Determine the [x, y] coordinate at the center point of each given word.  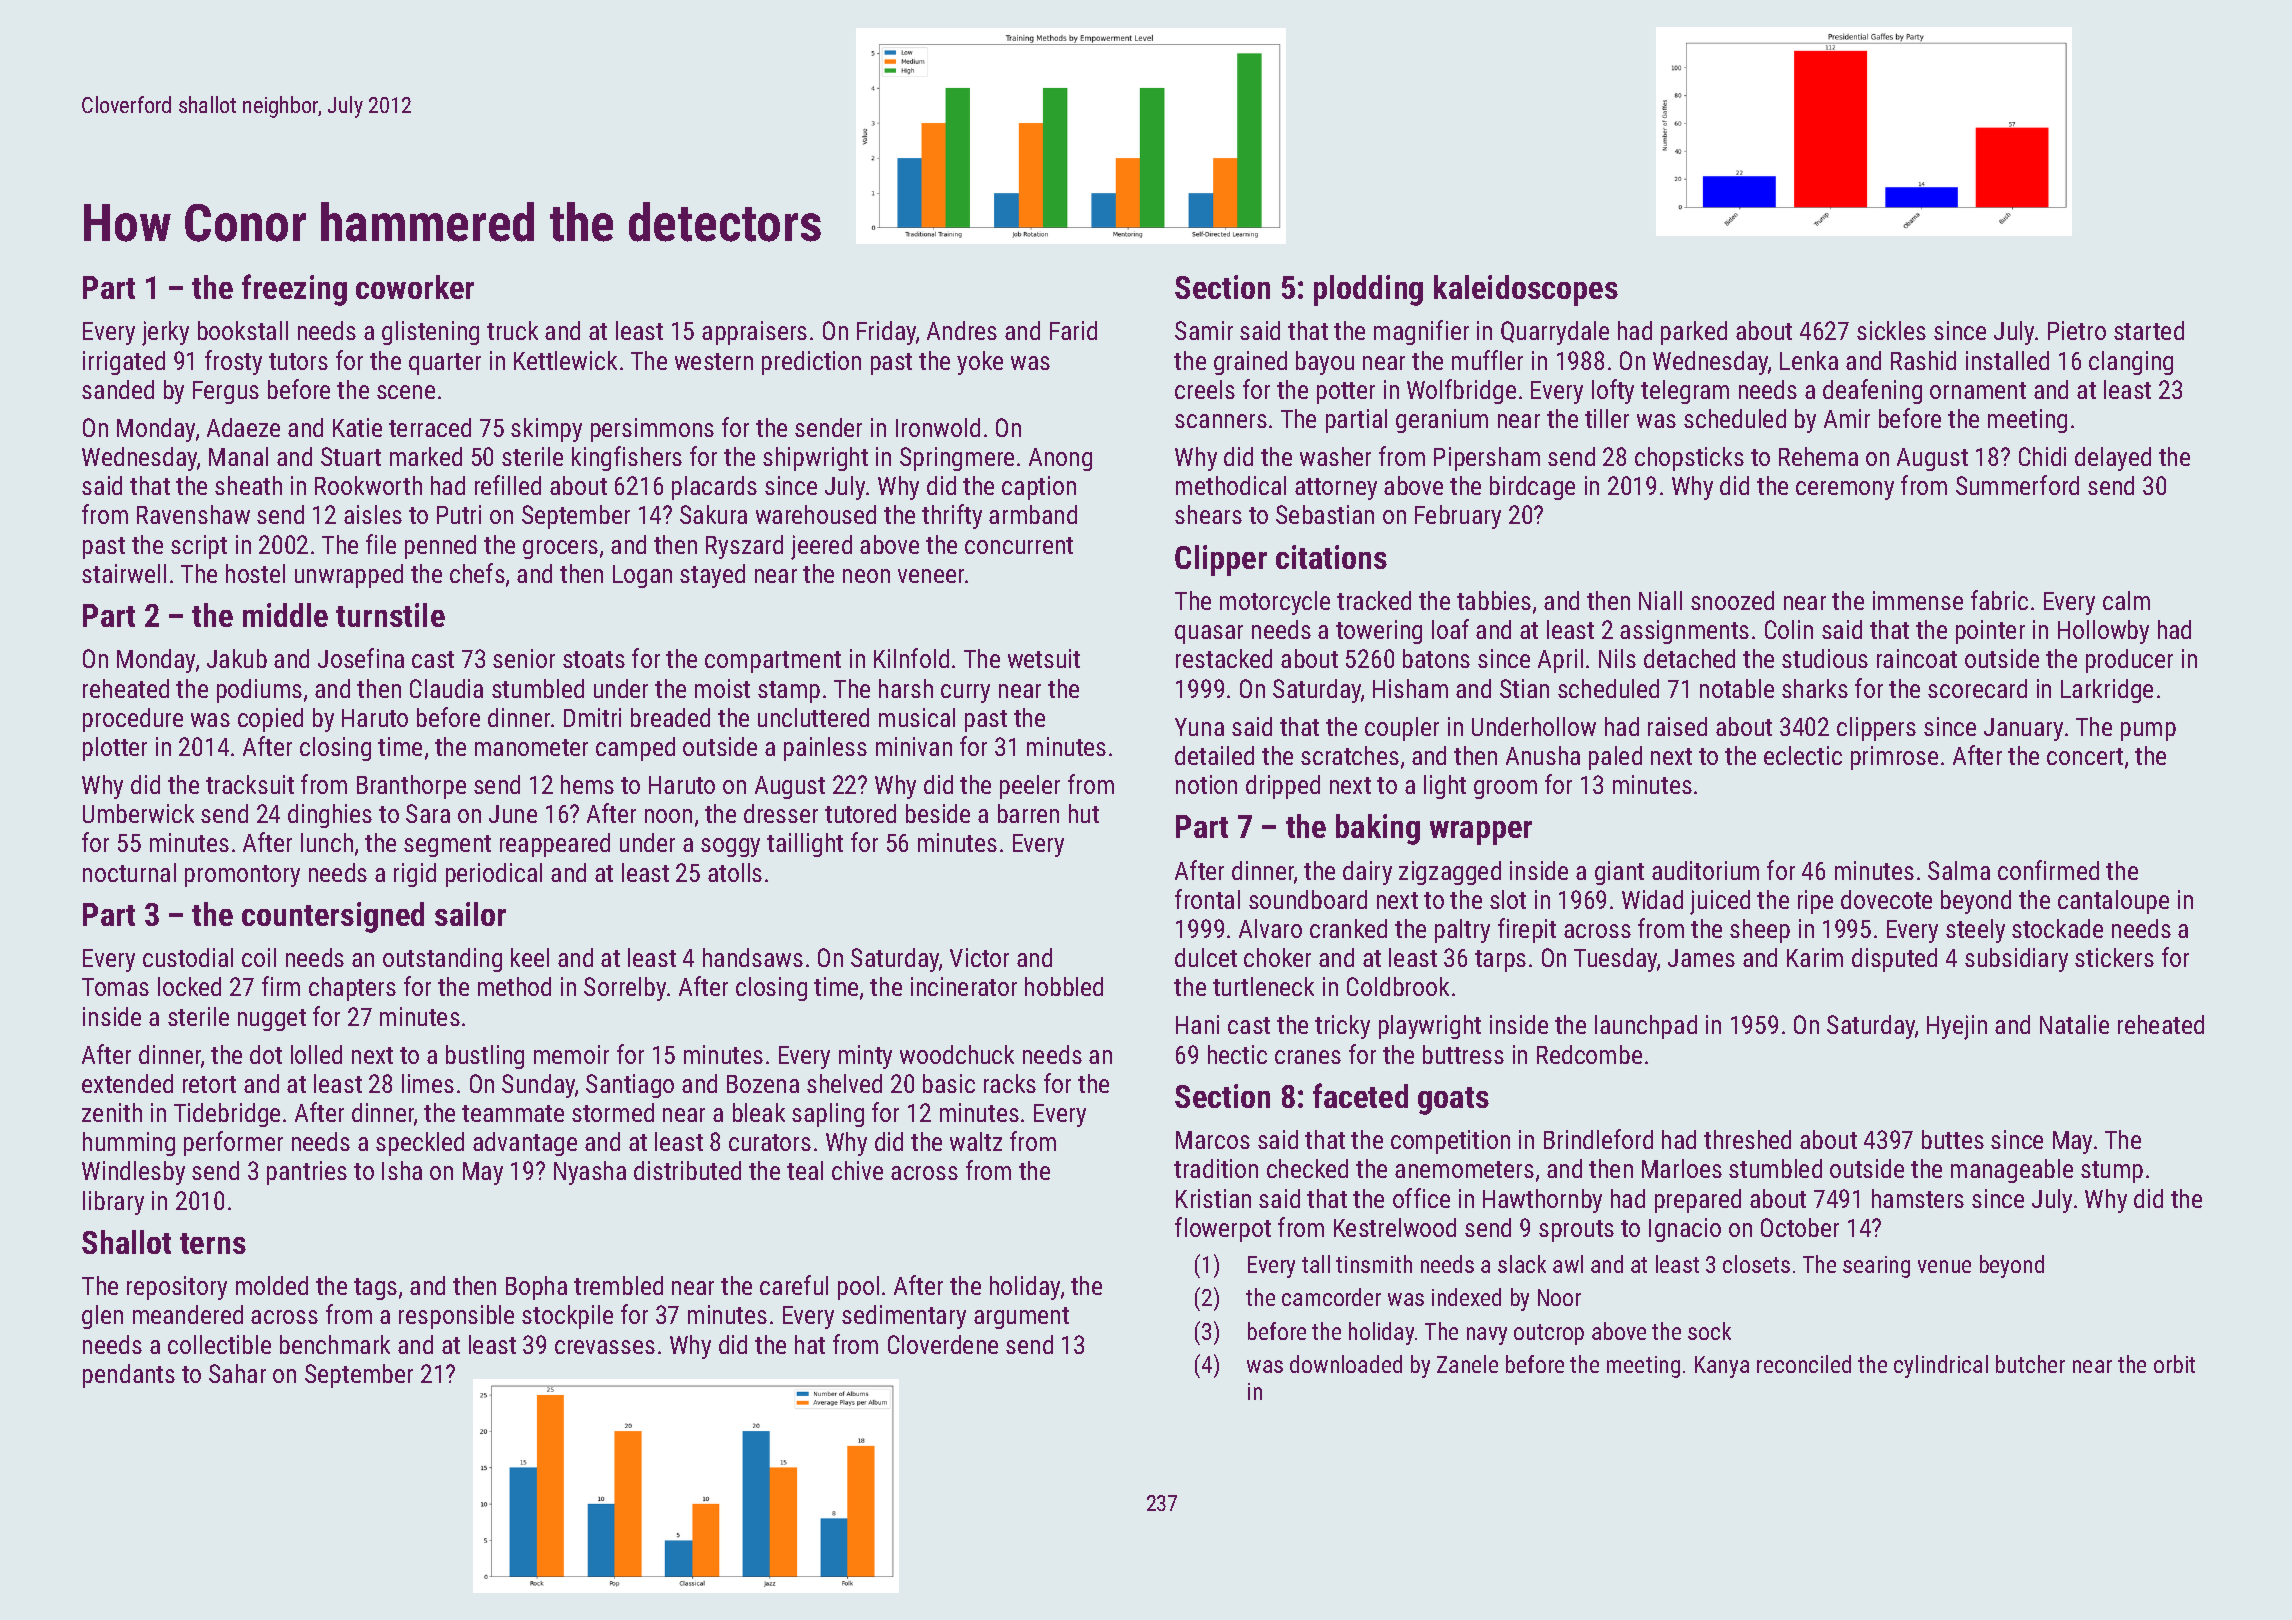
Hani [1197, 1024]
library [113, 1203]
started [2149, 330]
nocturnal [129, 872]
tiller [1607, 418]
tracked [1374, 600]
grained [1250, 363]
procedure [133, 720]
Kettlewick [565, 360]
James [1701, 958]
